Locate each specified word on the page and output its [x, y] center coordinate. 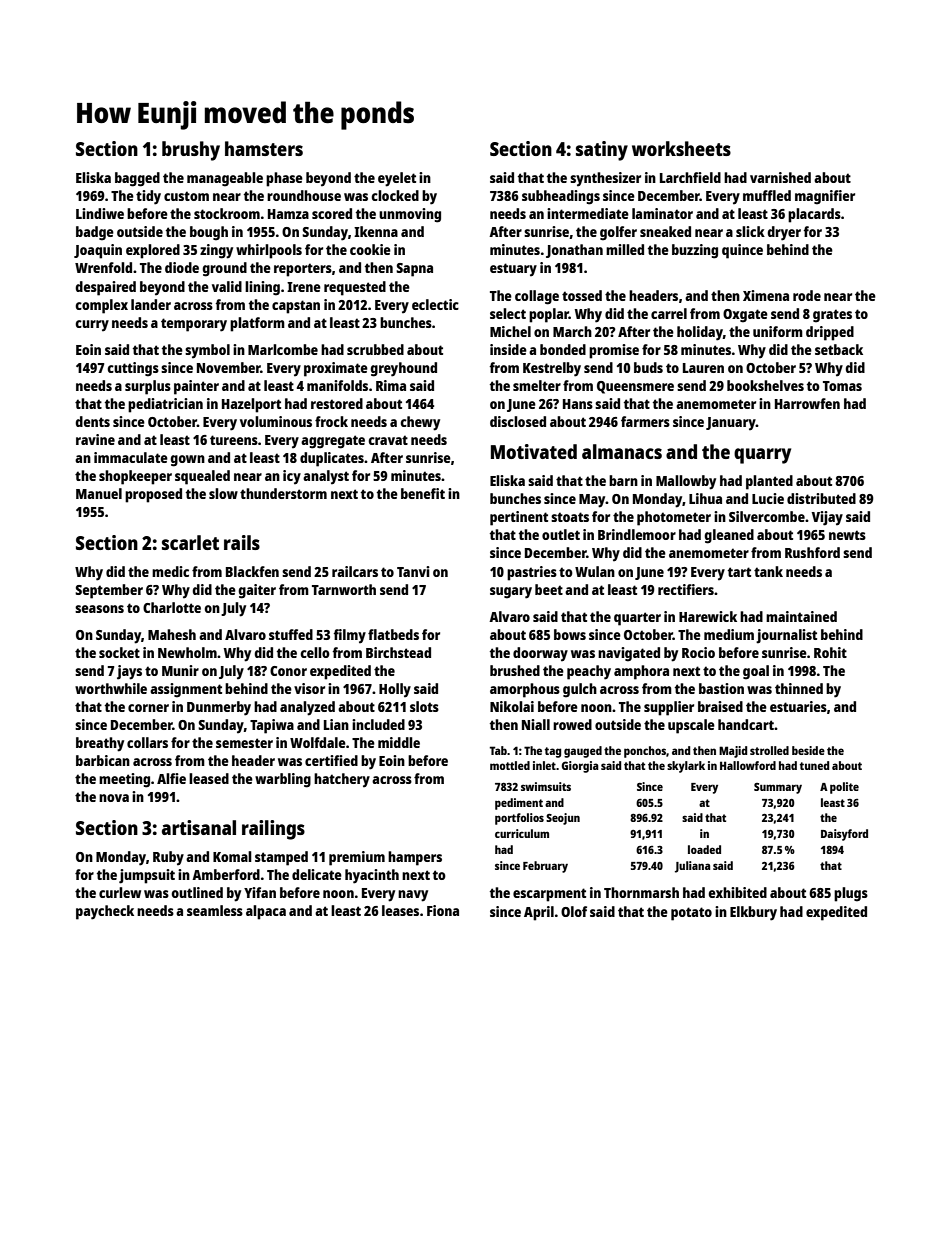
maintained [801, 616]
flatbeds [393, 634]
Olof [574, 911]
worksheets [681, 148]
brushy [191, 151]
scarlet [190, 542]
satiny [602, 151]
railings [273, 830]
